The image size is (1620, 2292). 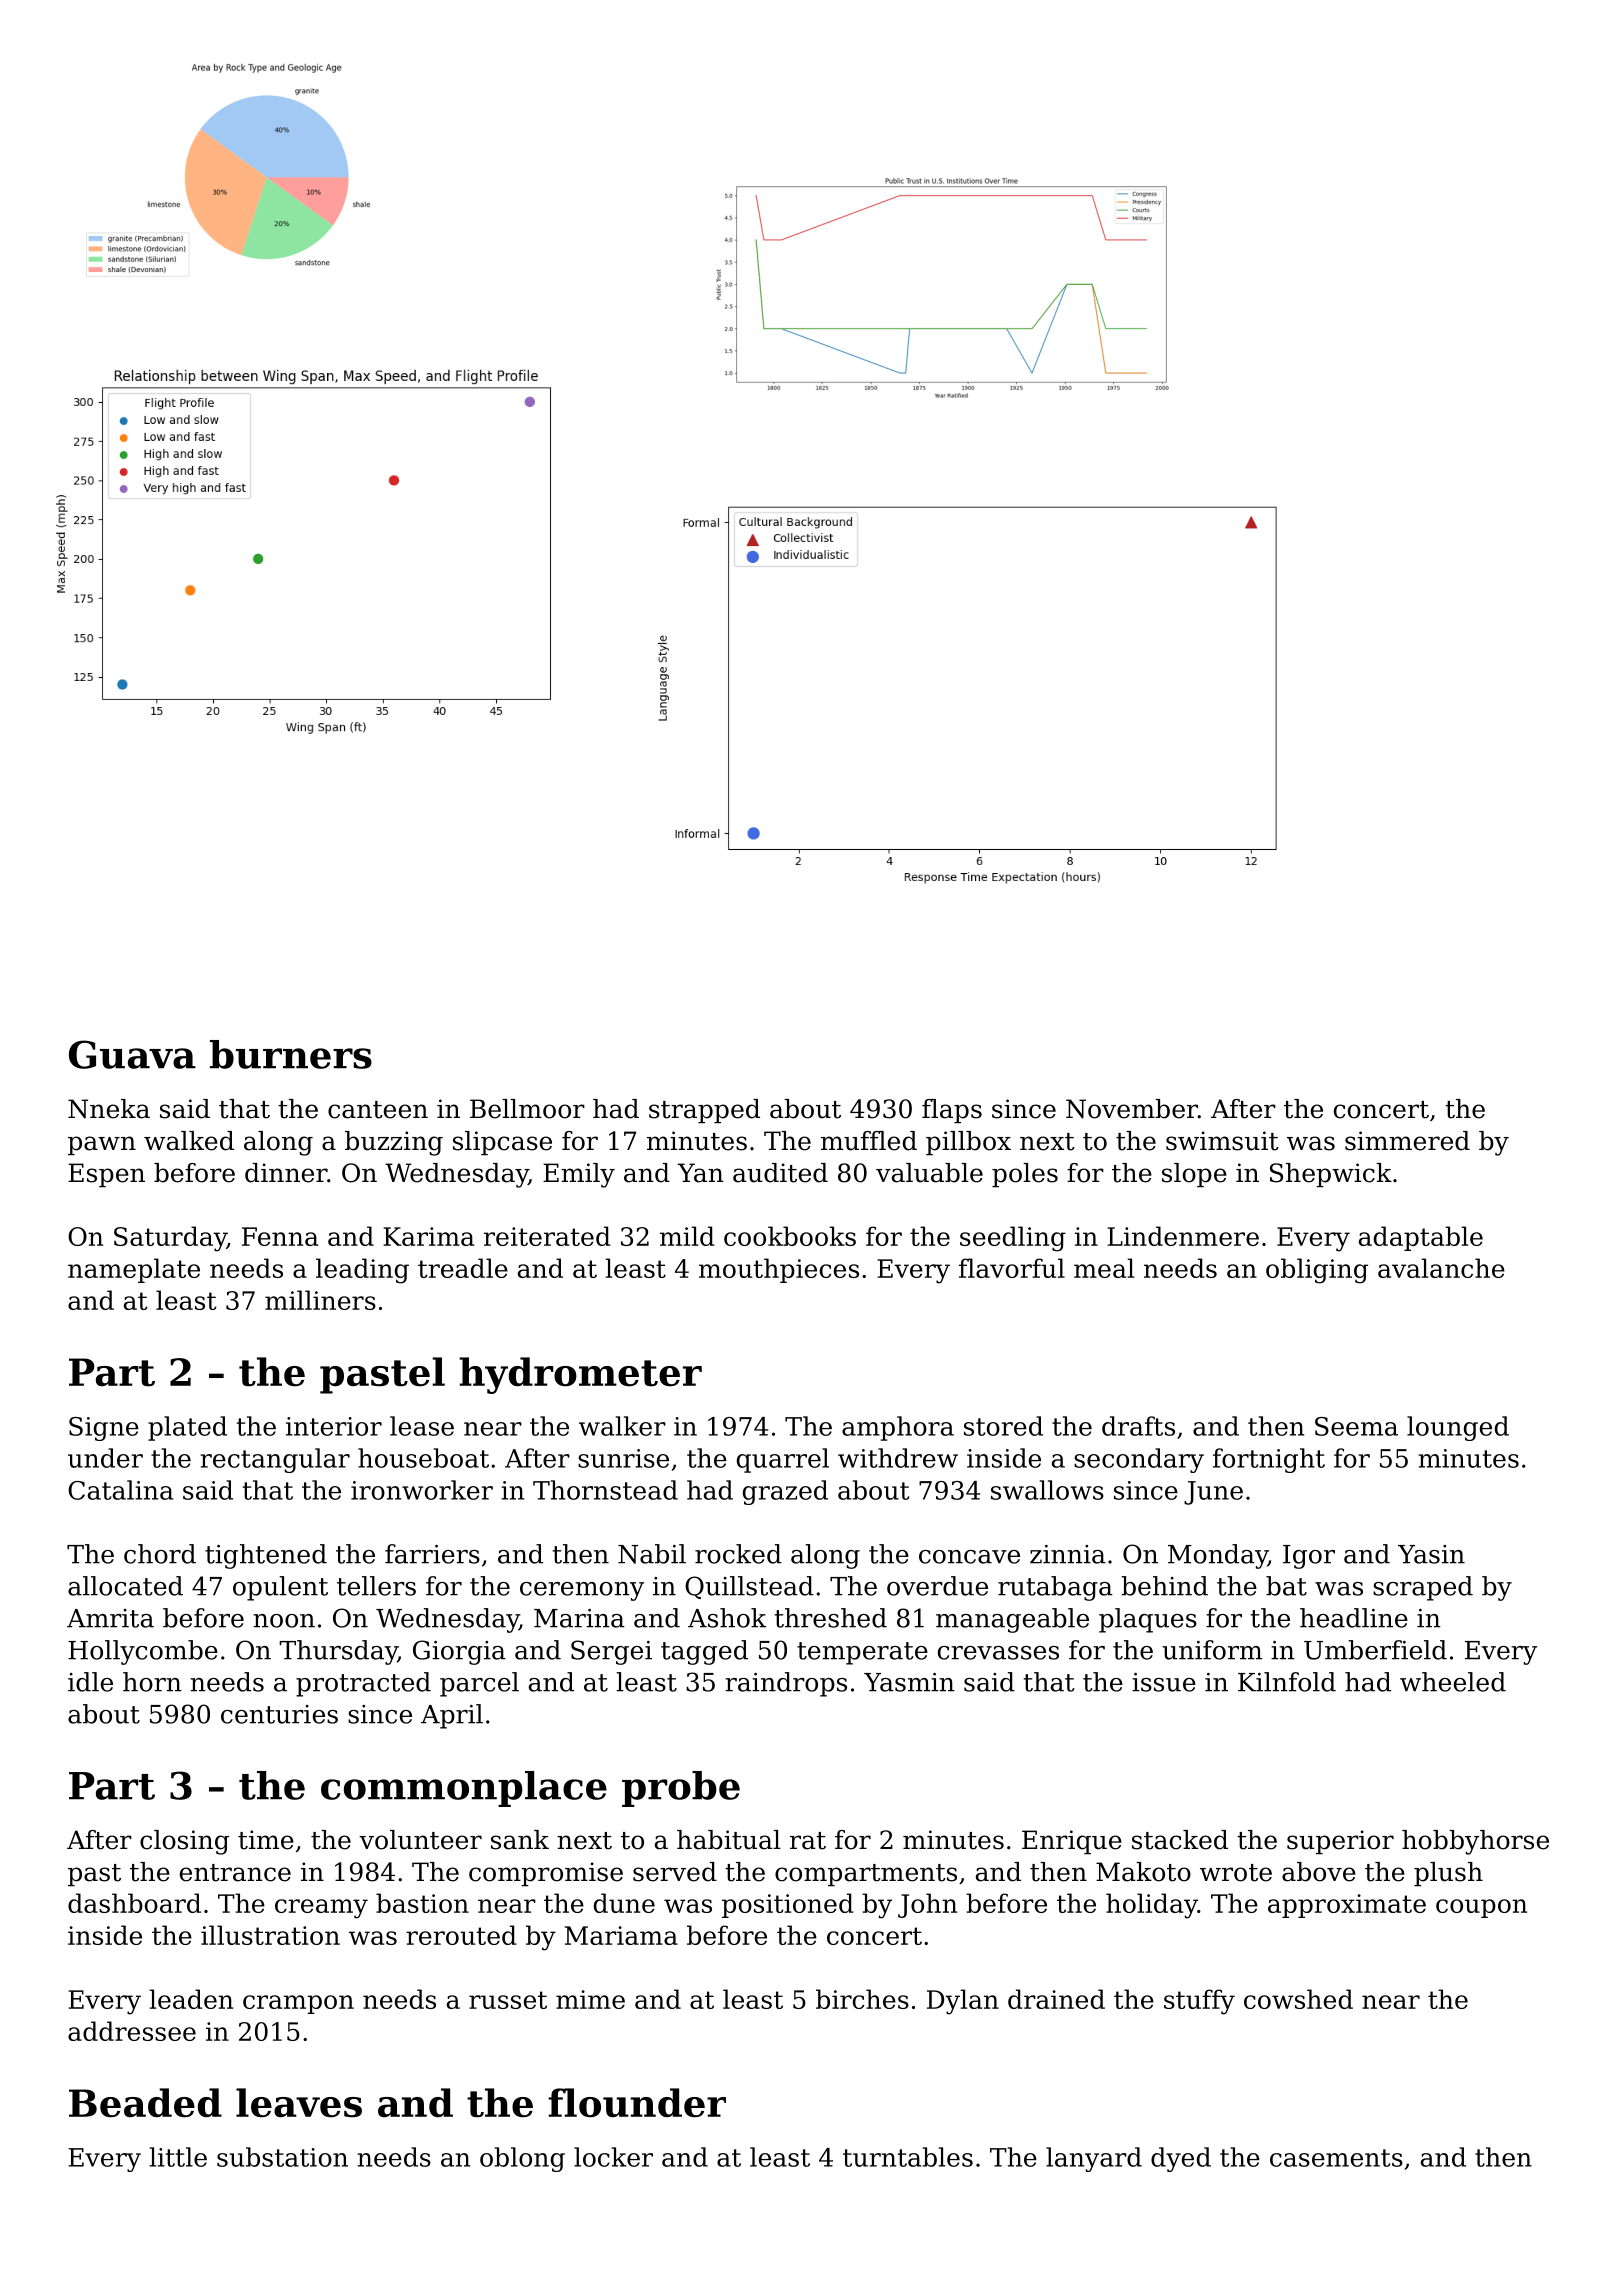 What do you see at coordinates (1068, 1554) in the screenshot?
I see `zinnia` at bounding box center [1068, 1554].
